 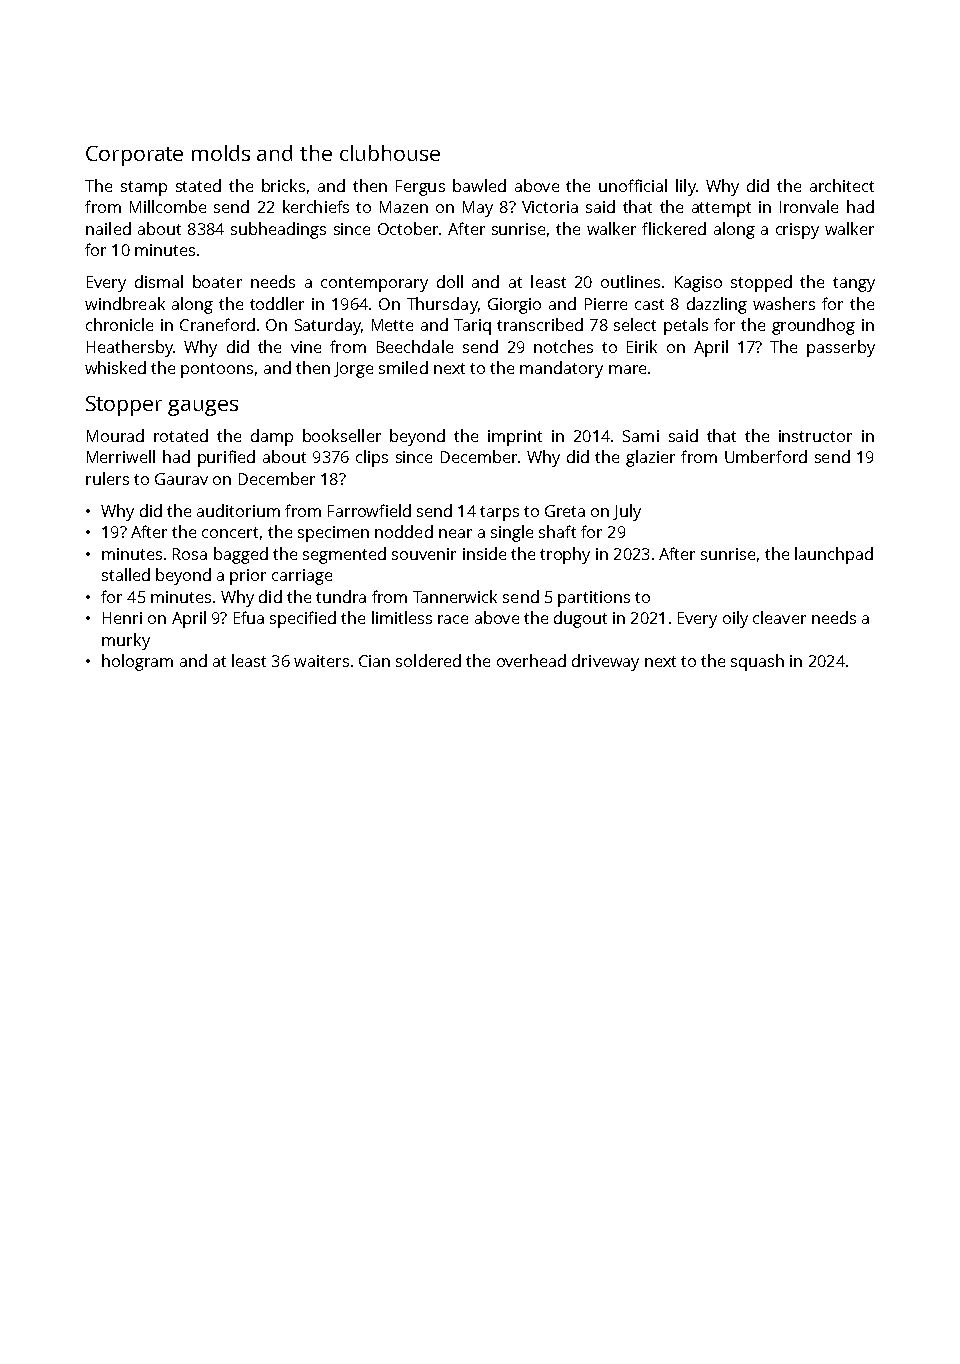 I want to click on pontoons, so click(x=217, y=370).
